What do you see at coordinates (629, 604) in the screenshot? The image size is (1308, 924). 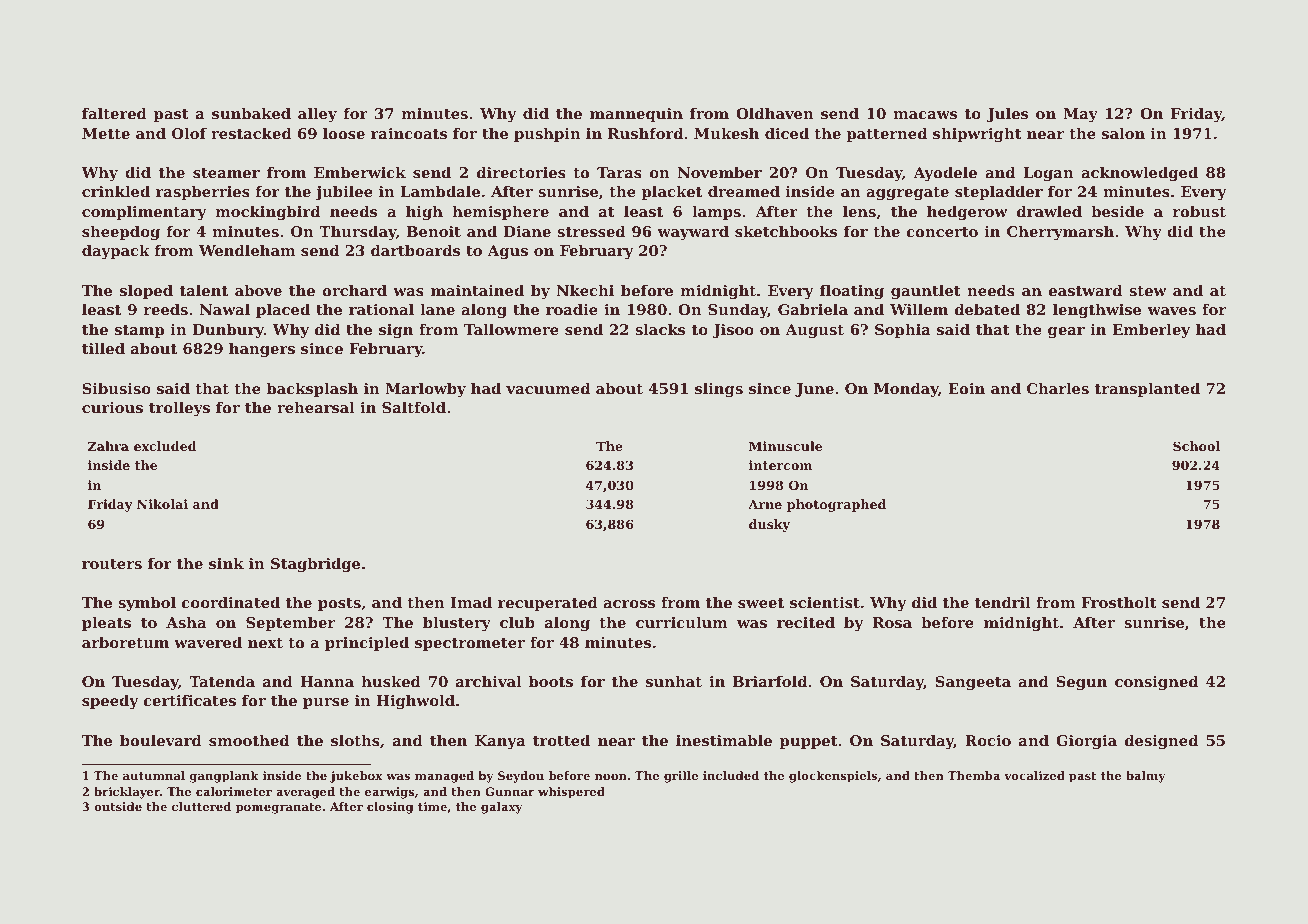 I see `across` at bounding box center [629, 604].
